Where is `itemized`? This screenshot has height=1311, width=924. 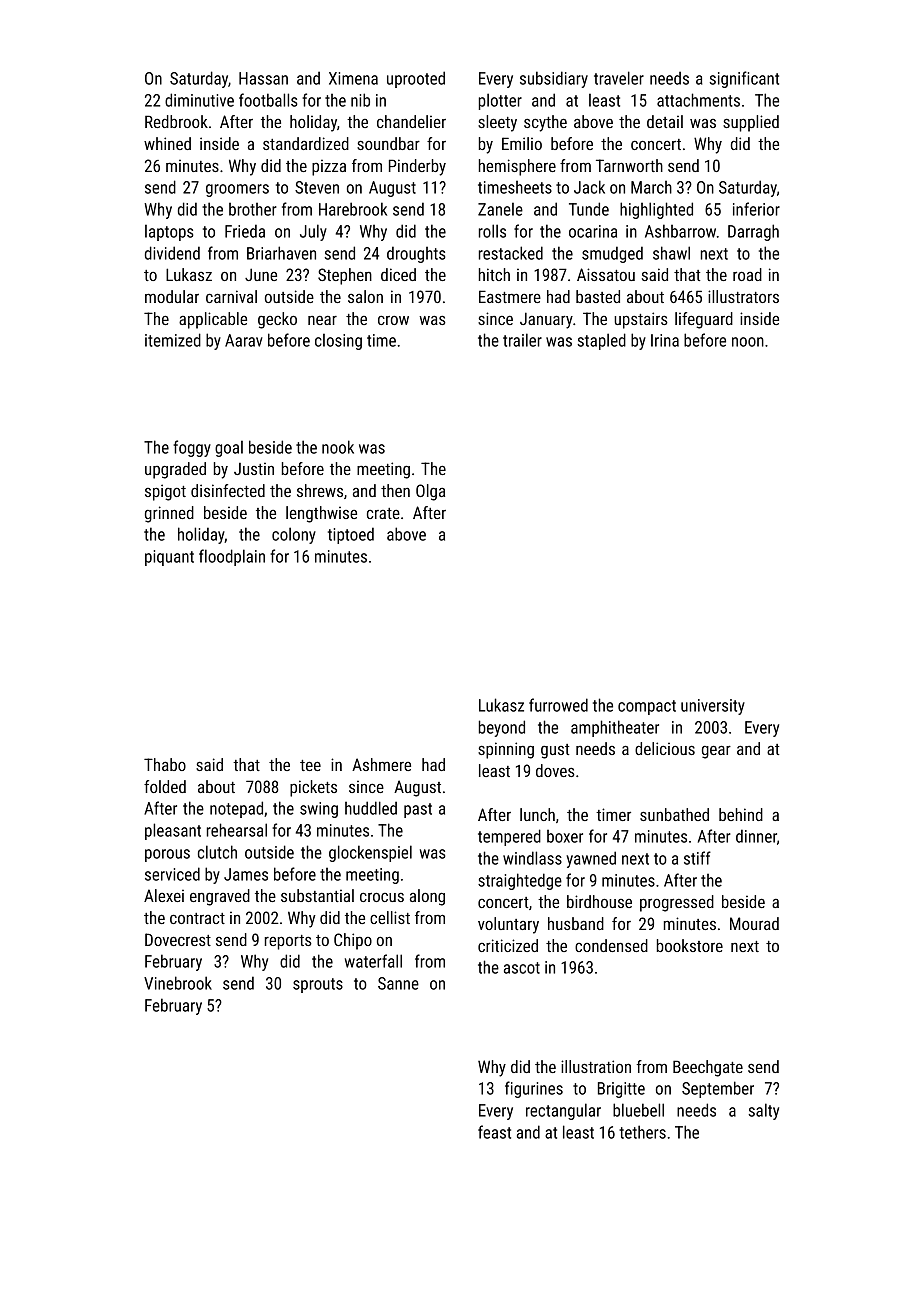
itemized is located at coordinates (173, 340).
